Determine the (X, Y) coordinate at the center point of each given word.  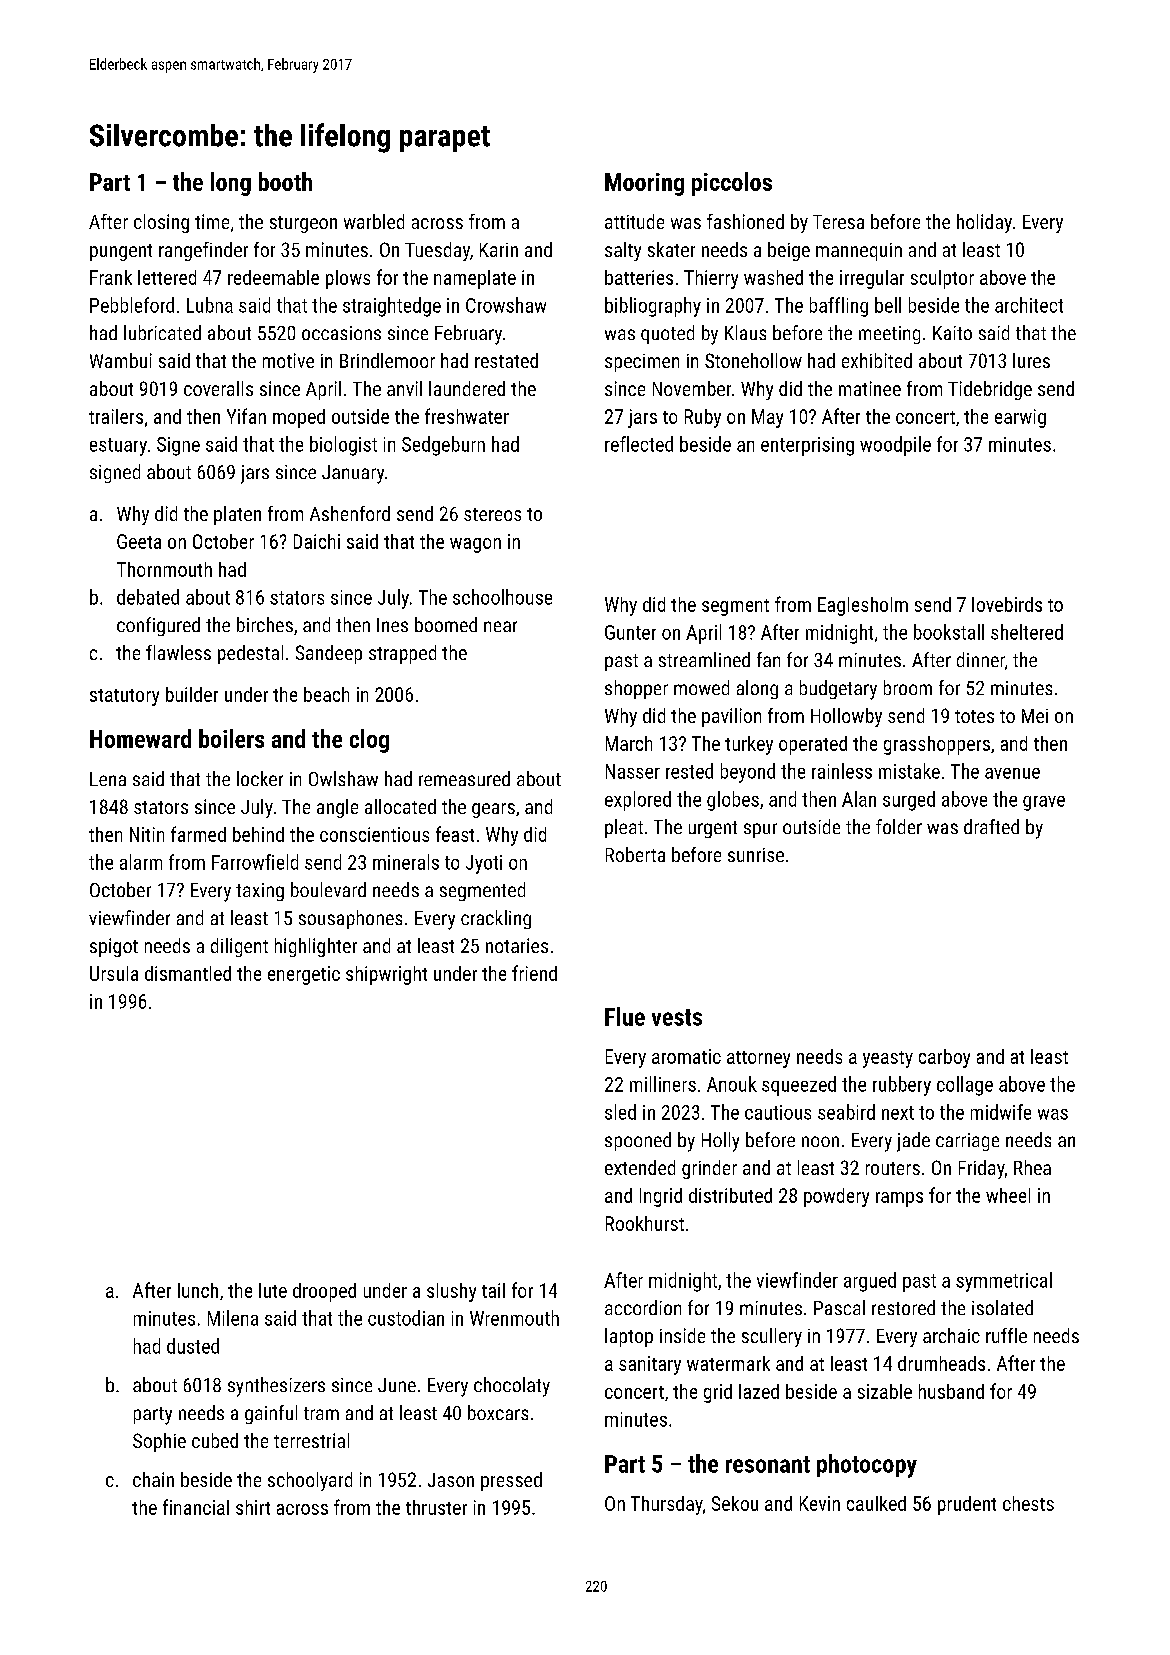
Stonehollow (753, 360)
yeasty (888, 1059)
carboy (944, 1058)
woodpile (895, 446)
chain (153, 1479)
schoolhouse (502, 597)
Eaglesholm (863, 606)
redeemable (273, 277)
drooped (324, 1292)
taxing (260, 892)
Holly (720, 1142)
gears (493, 810)
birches (265, 624)
